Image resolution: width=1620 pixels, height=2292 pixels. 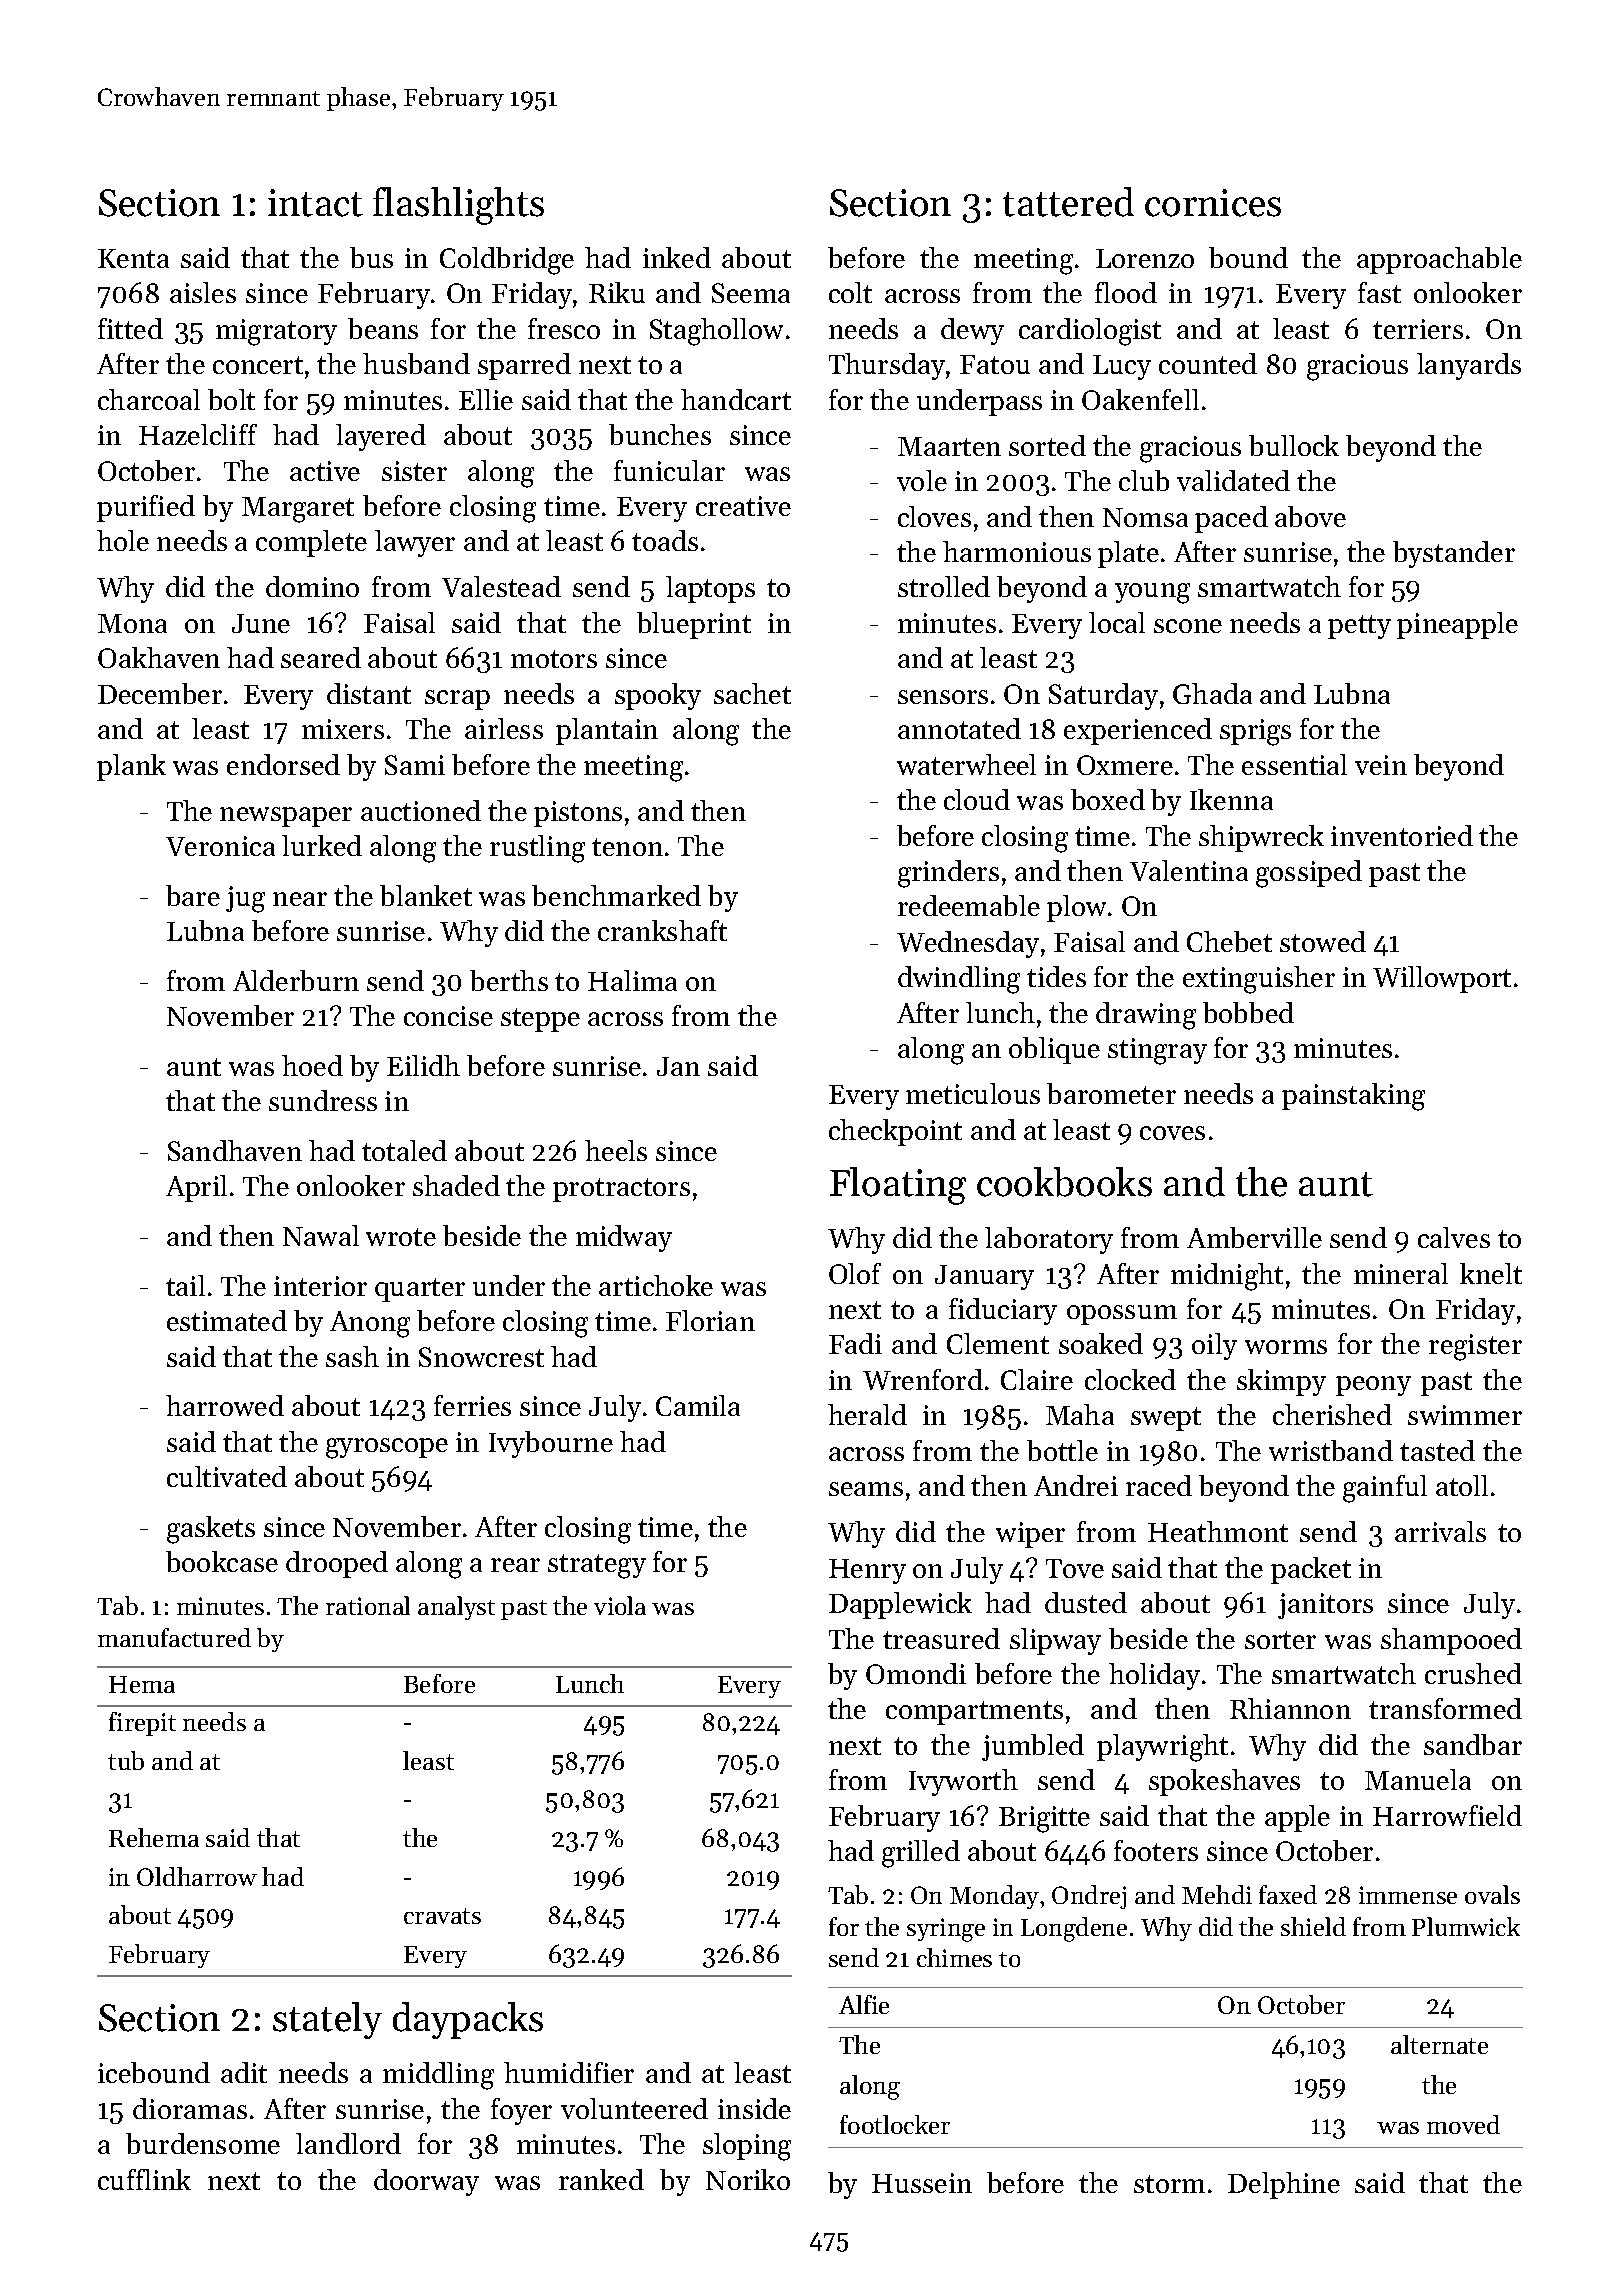 I want to click on April, so click(x=196, y=1188).
